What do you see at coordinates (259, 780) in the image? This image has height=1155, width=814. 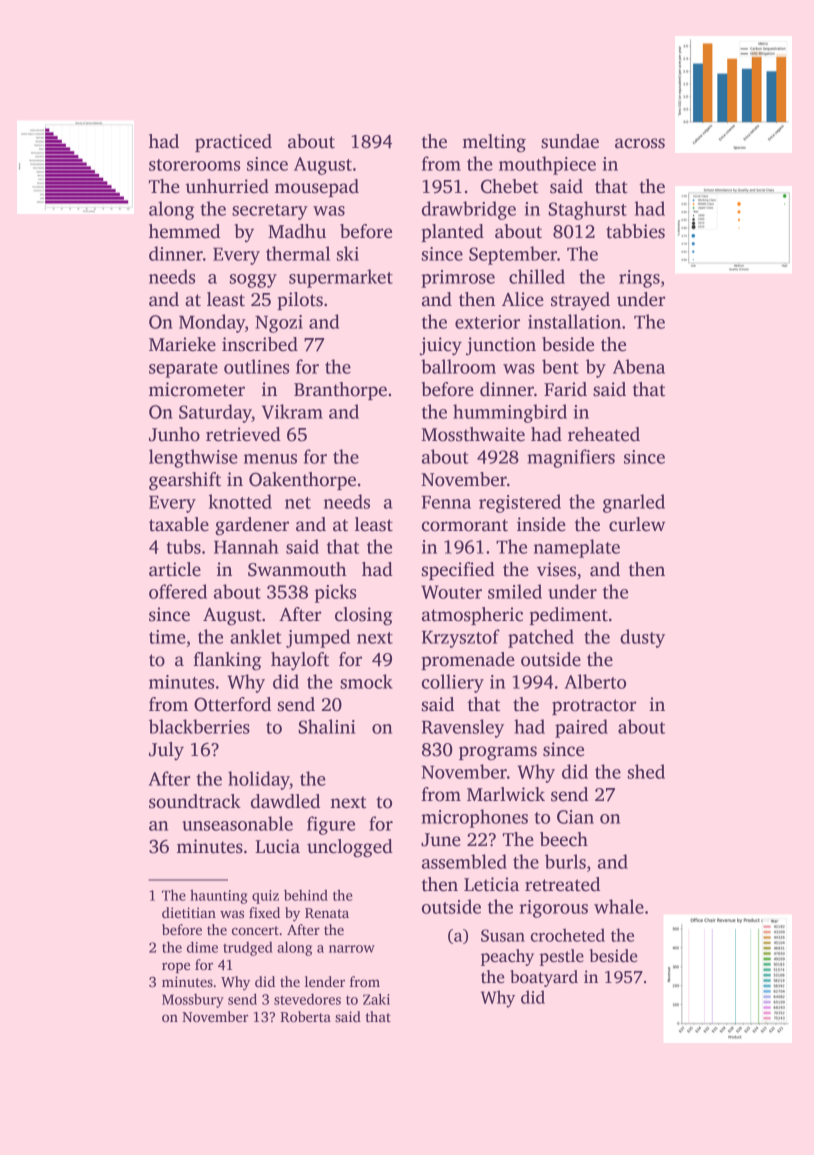 I see `holiday` at bounding box center [259, 780].
